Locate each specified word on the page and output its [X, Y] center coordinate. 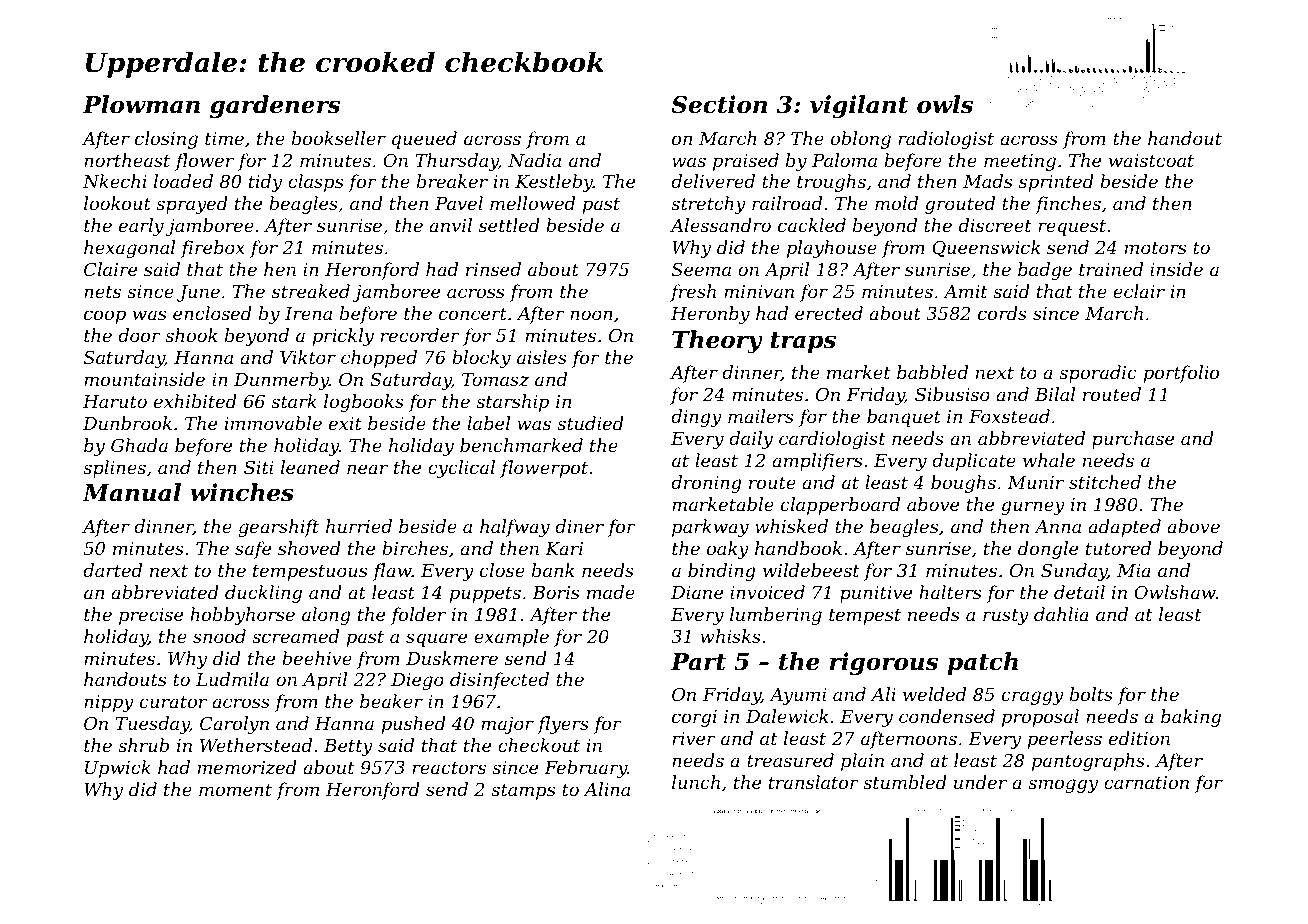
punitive [876, 594]
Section [719, 104]
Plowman [141, 104]
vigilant [859, 106]
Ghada [139, 445]
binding [722, 572]
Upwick [118, 769]
